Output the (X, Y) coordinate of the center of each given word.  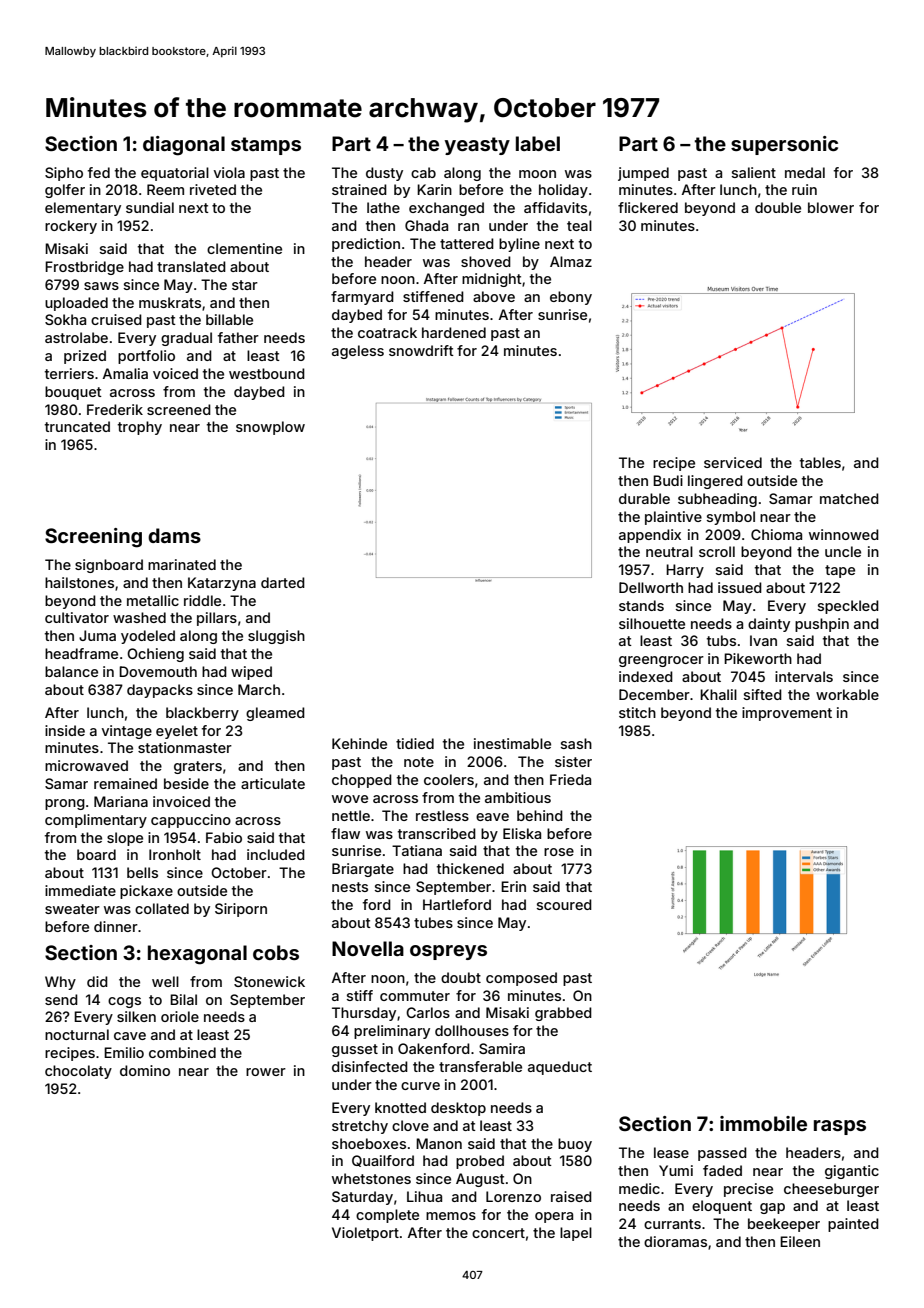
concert (498, 1233)
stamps (266, 146)
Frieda (570, 779)
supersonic (784, 145)
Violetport (365, 1234)
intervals (804, 676)
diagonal (184, 146)
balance (71, 671)
